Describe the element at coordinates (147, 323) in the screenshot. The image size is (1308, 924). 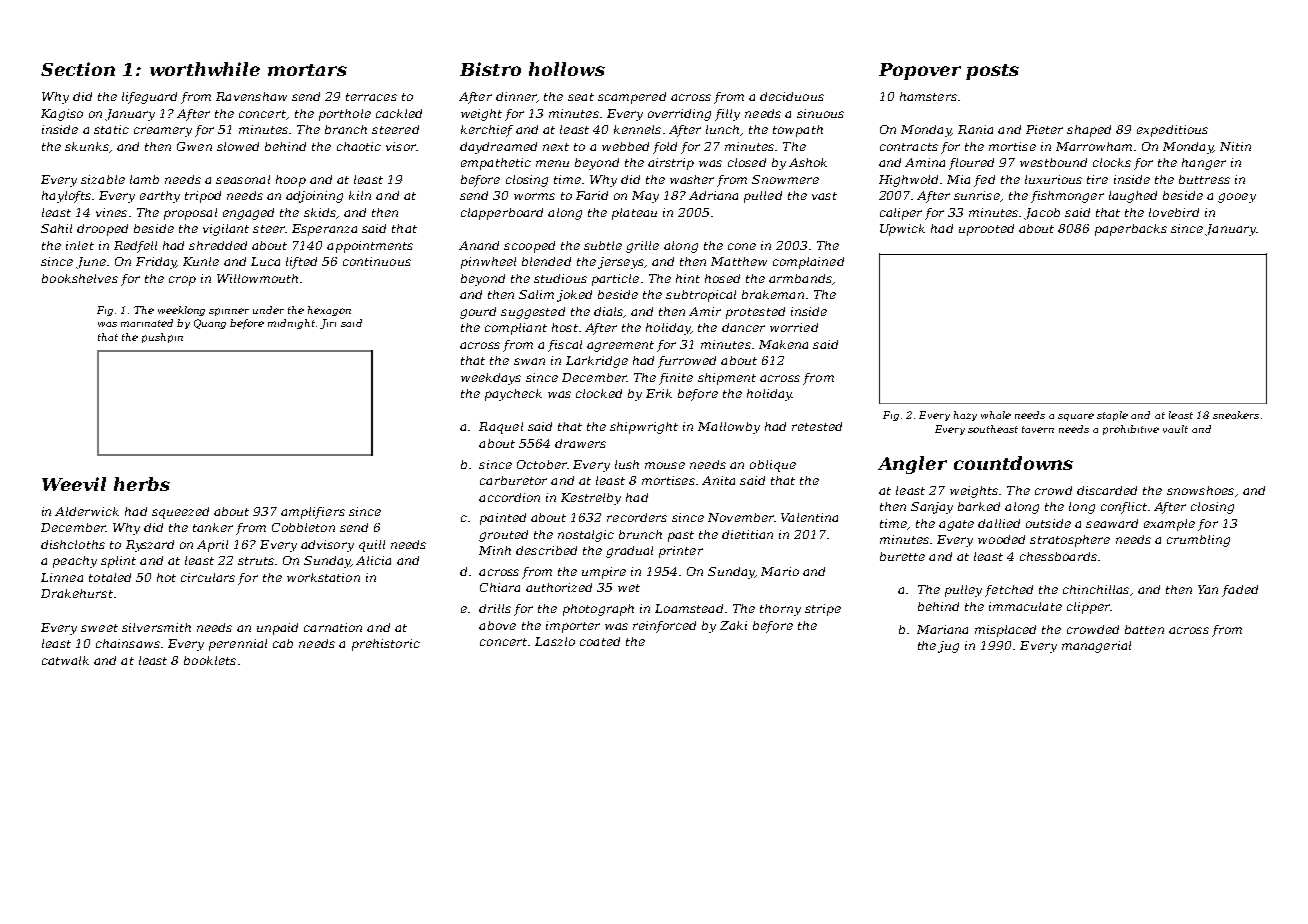
I see `marinated` at that location.
